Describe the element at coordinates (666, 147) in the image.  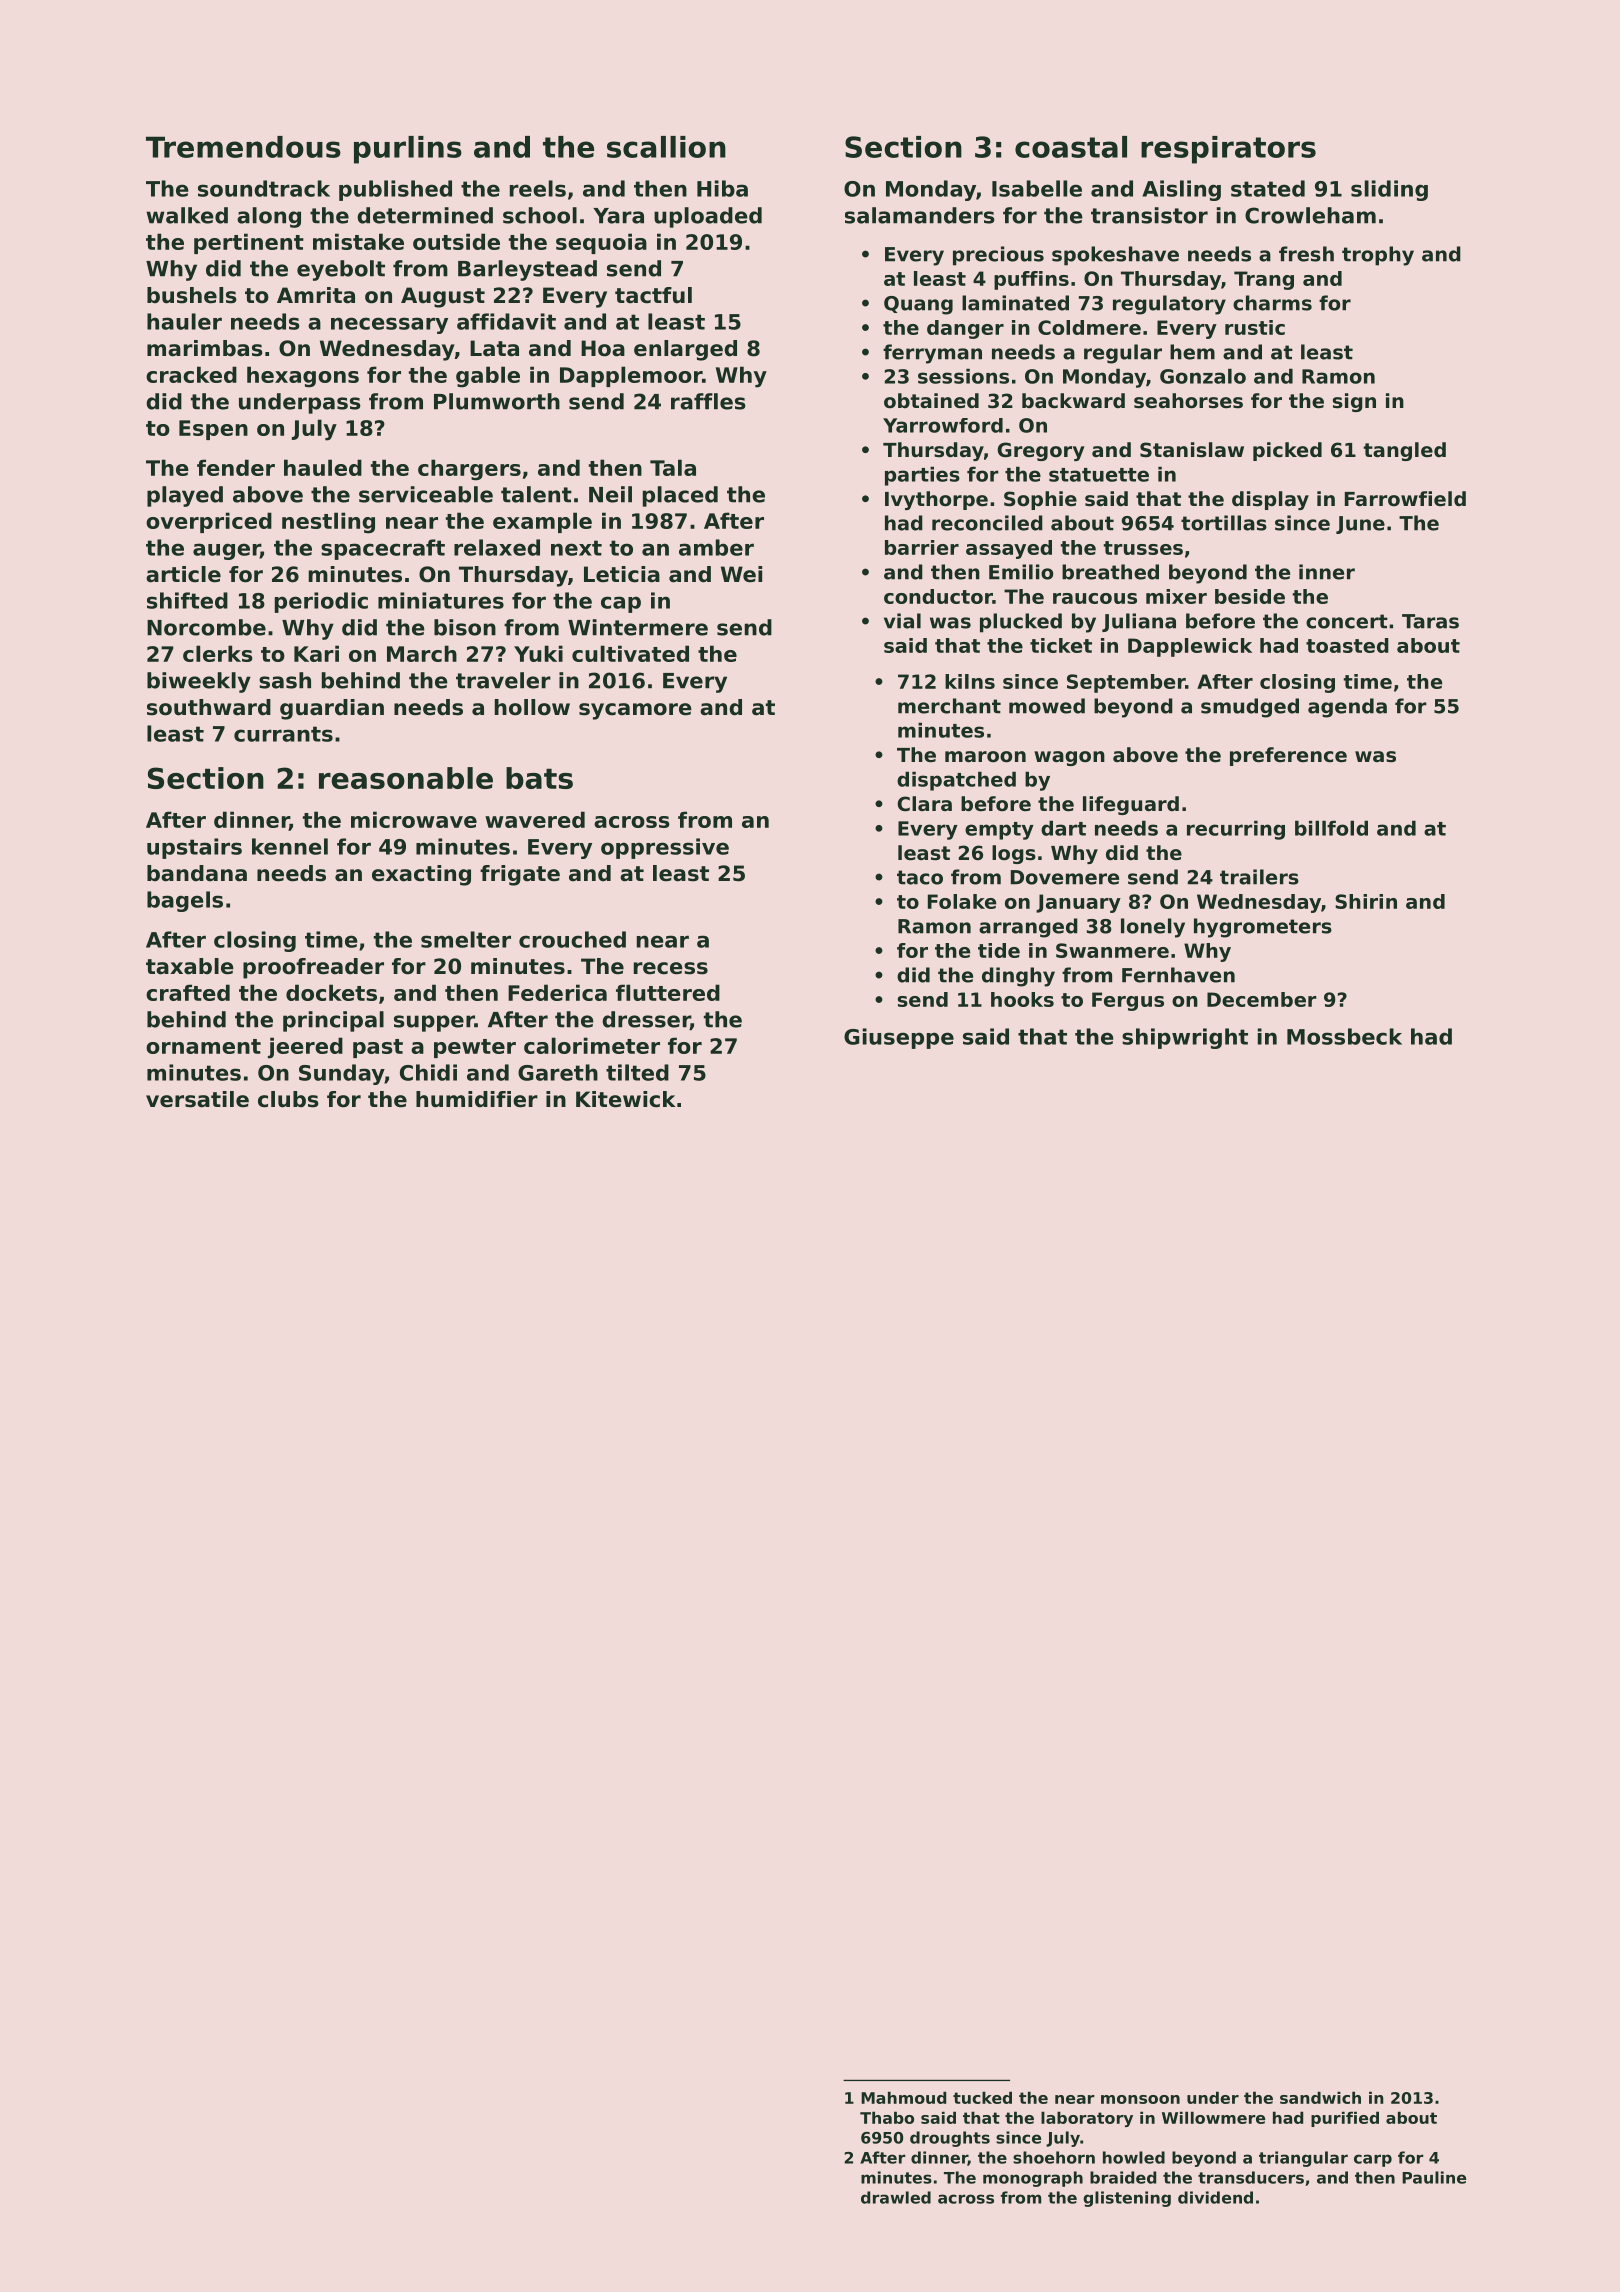
I see `scallion` at that location.
